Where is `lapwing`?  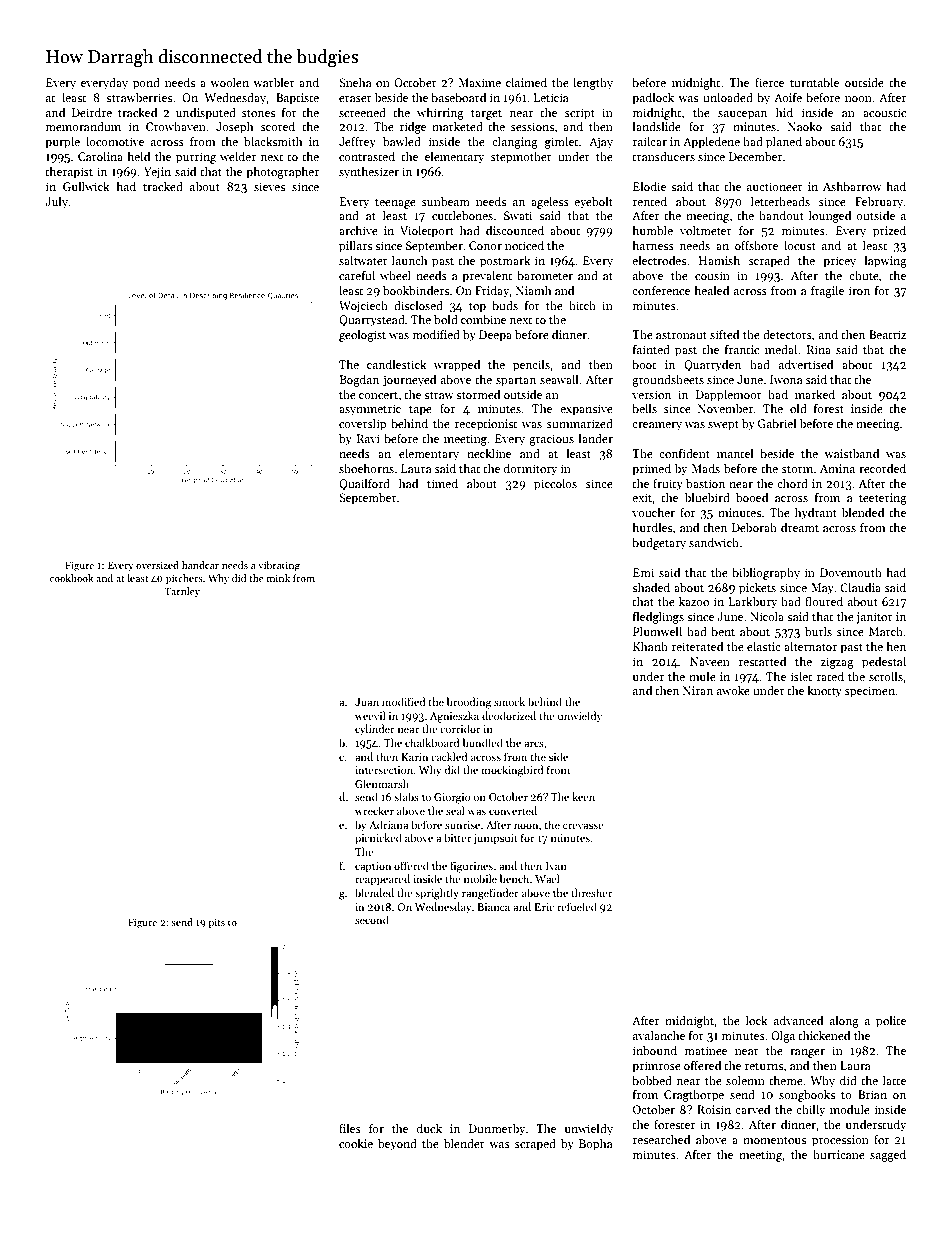
lapwing is located at coordinates (886, 261).
